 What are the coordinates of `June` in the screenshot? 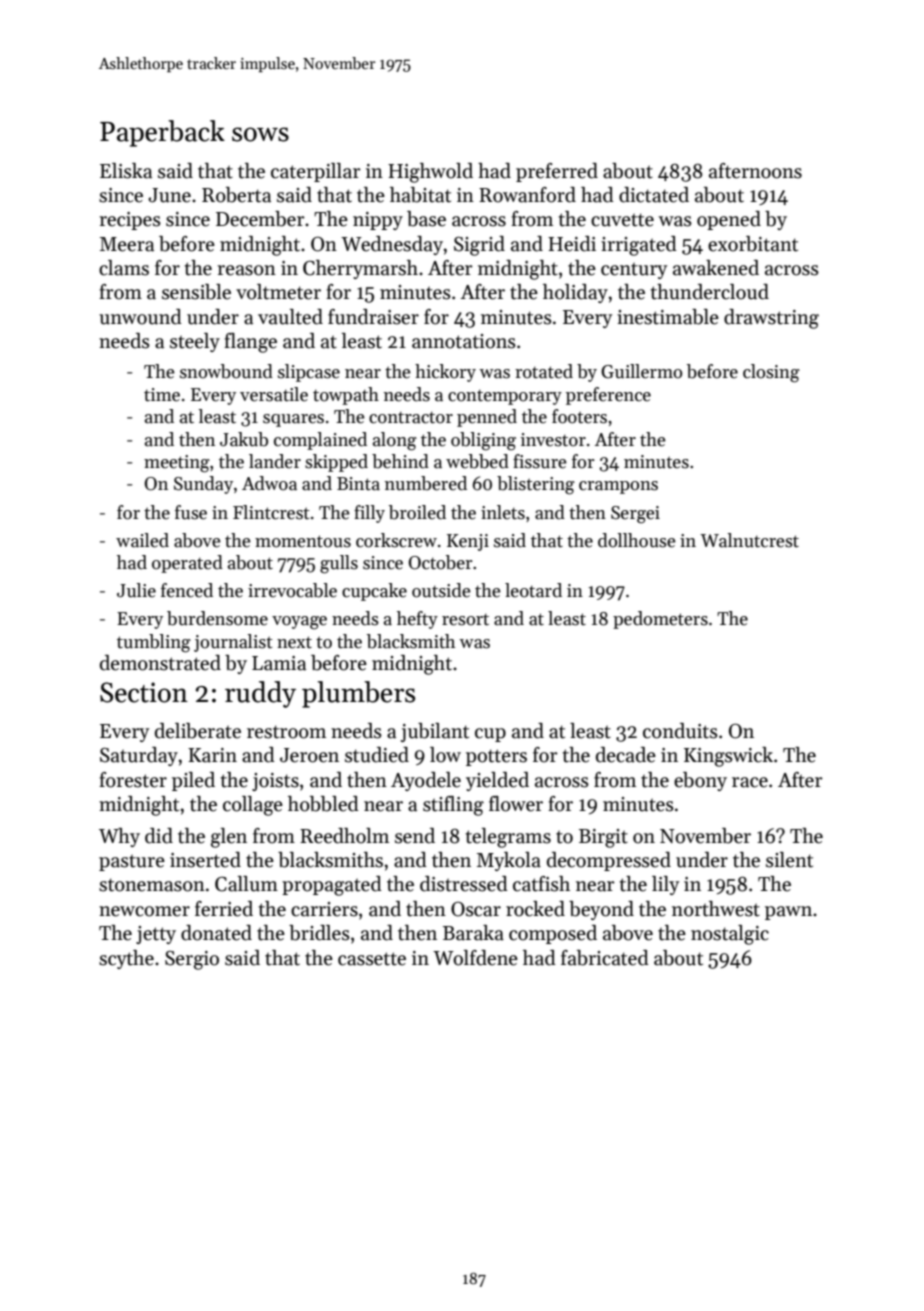 It's located at (169, 195).
